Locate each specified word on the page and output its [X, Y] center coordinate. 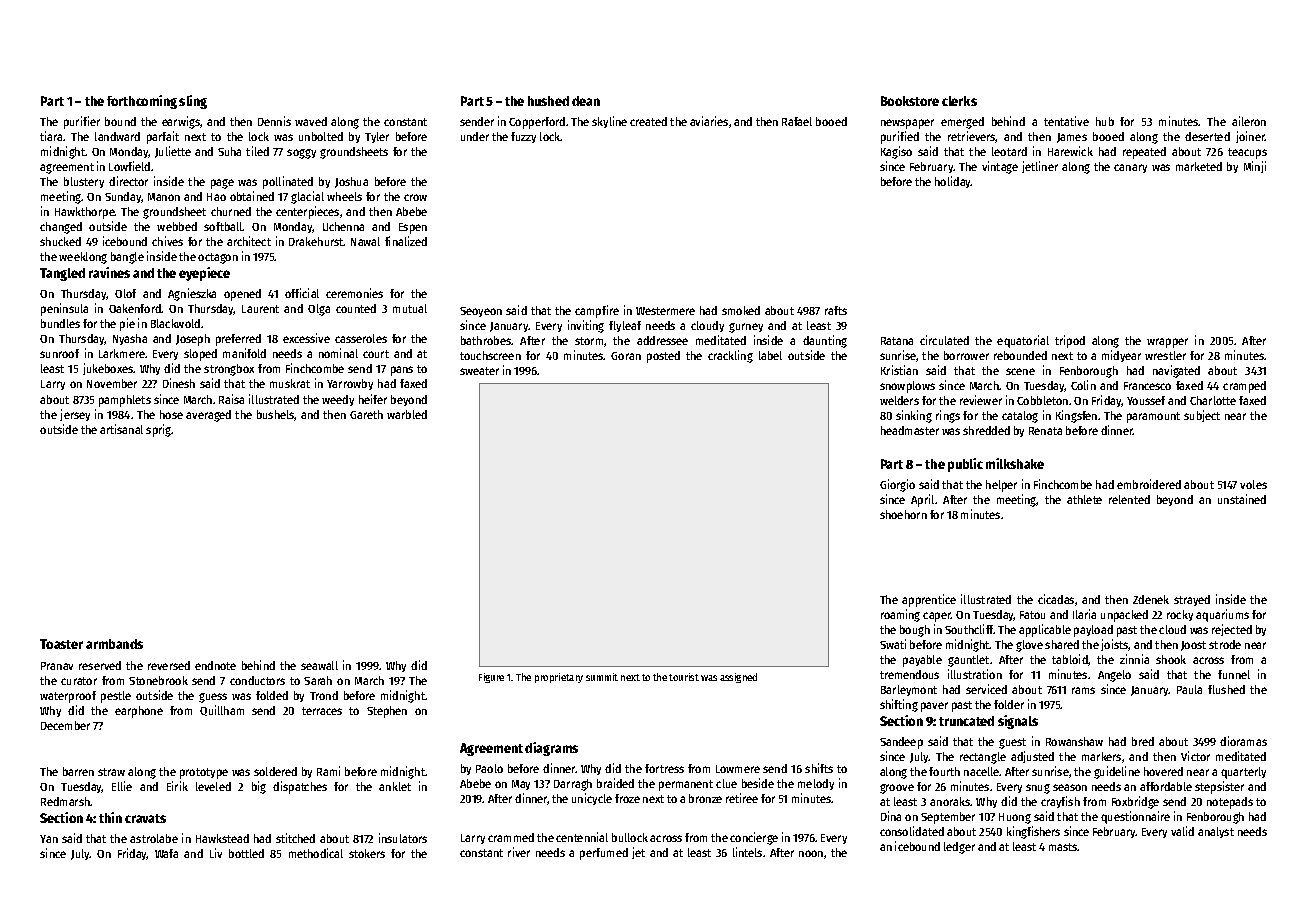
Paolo [489, 768]
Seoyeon [481, 312]
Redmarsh [66, 801]
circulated [944, 340]
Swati [893, 644]
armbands [114, 644]
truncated [966, 721]
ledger [959, 848]
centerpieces [307, 212]
